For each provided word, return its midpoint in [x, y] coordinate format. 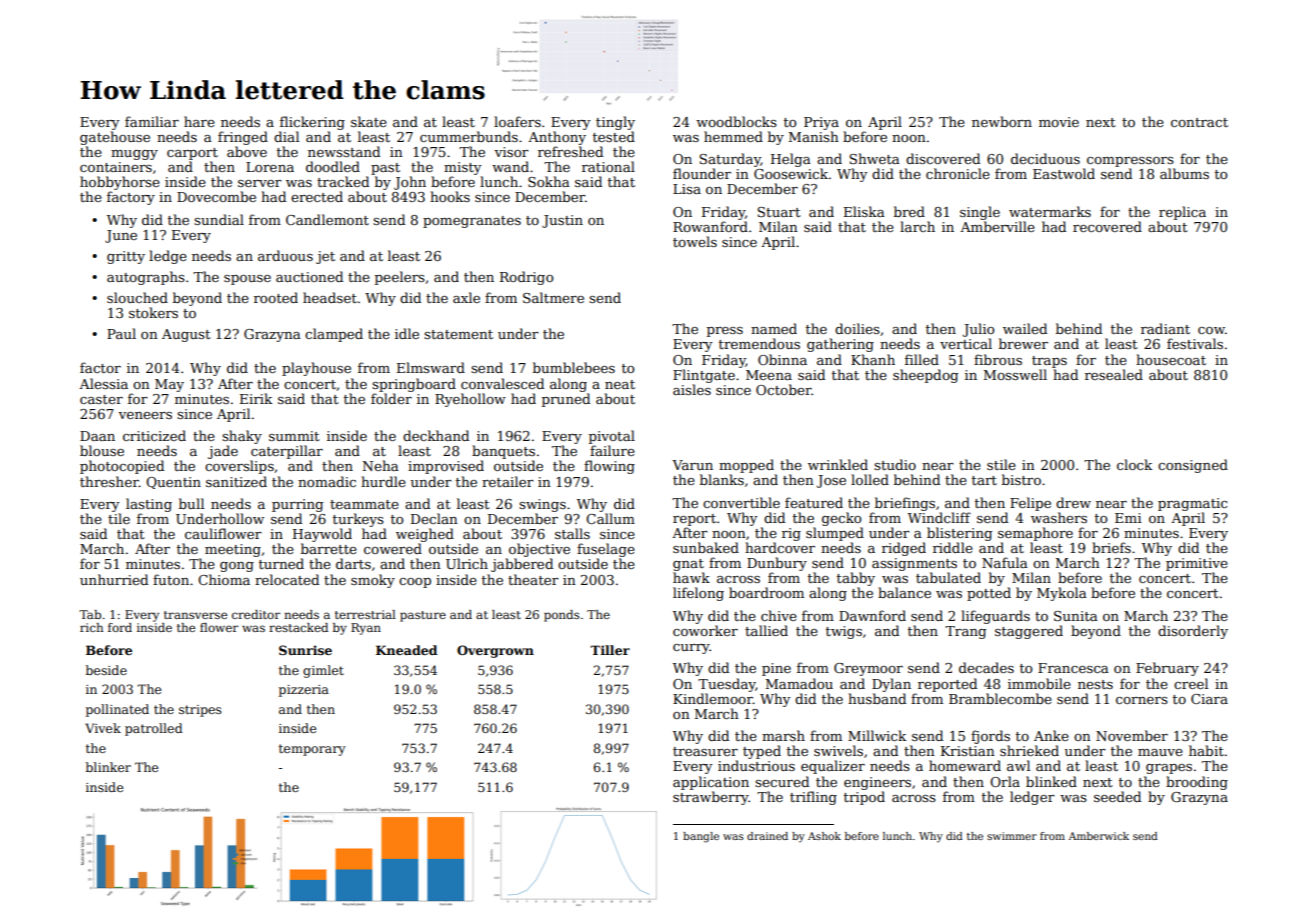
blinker [108, 767]
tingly [615, 123]
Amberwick [1099, 836]
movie [1059, 122]
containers [116, 167]
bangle [701, 837]
